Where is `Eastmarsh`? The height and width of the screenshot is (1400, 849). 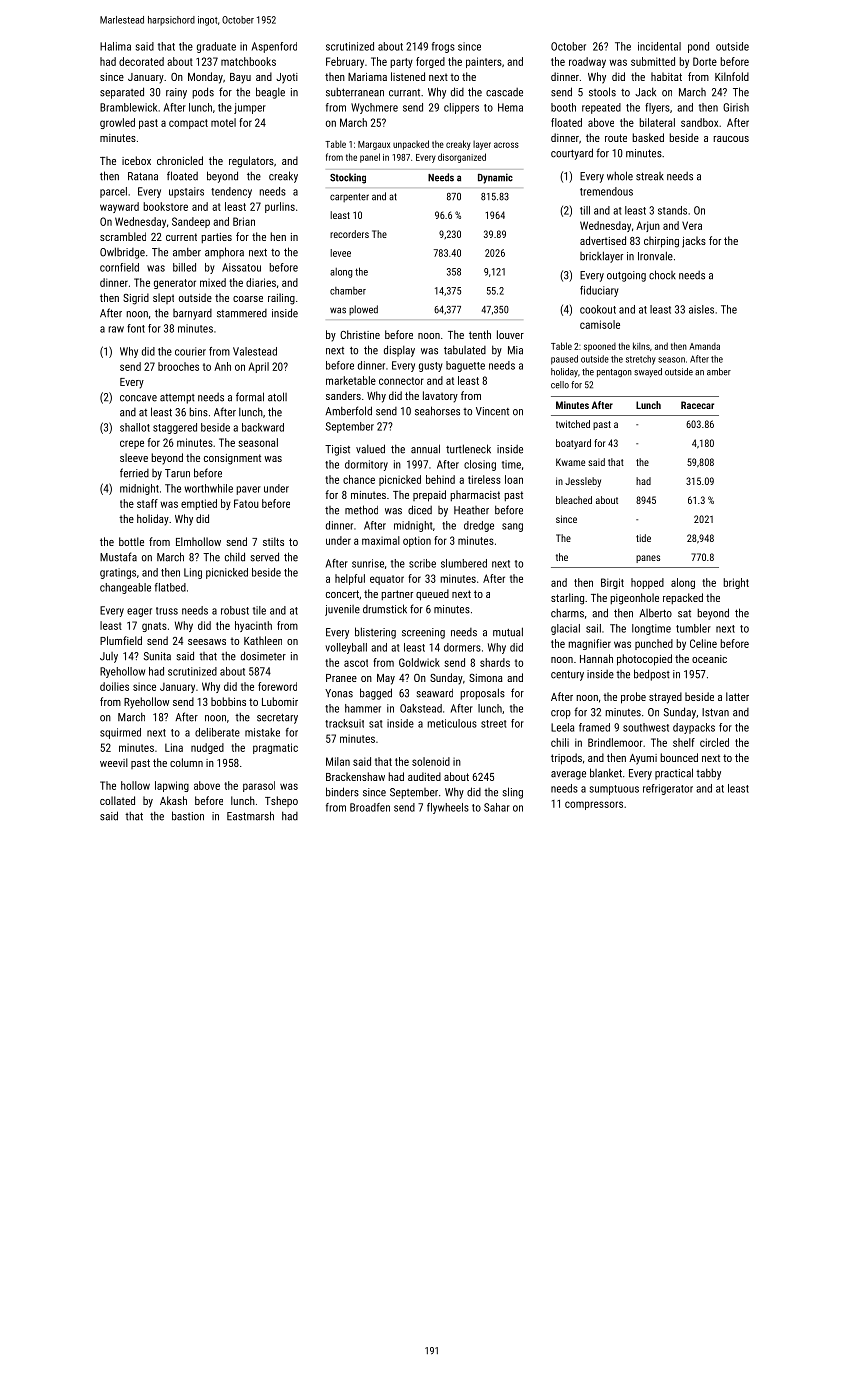
Eastmarsh is located at coordinates (250, 816).
